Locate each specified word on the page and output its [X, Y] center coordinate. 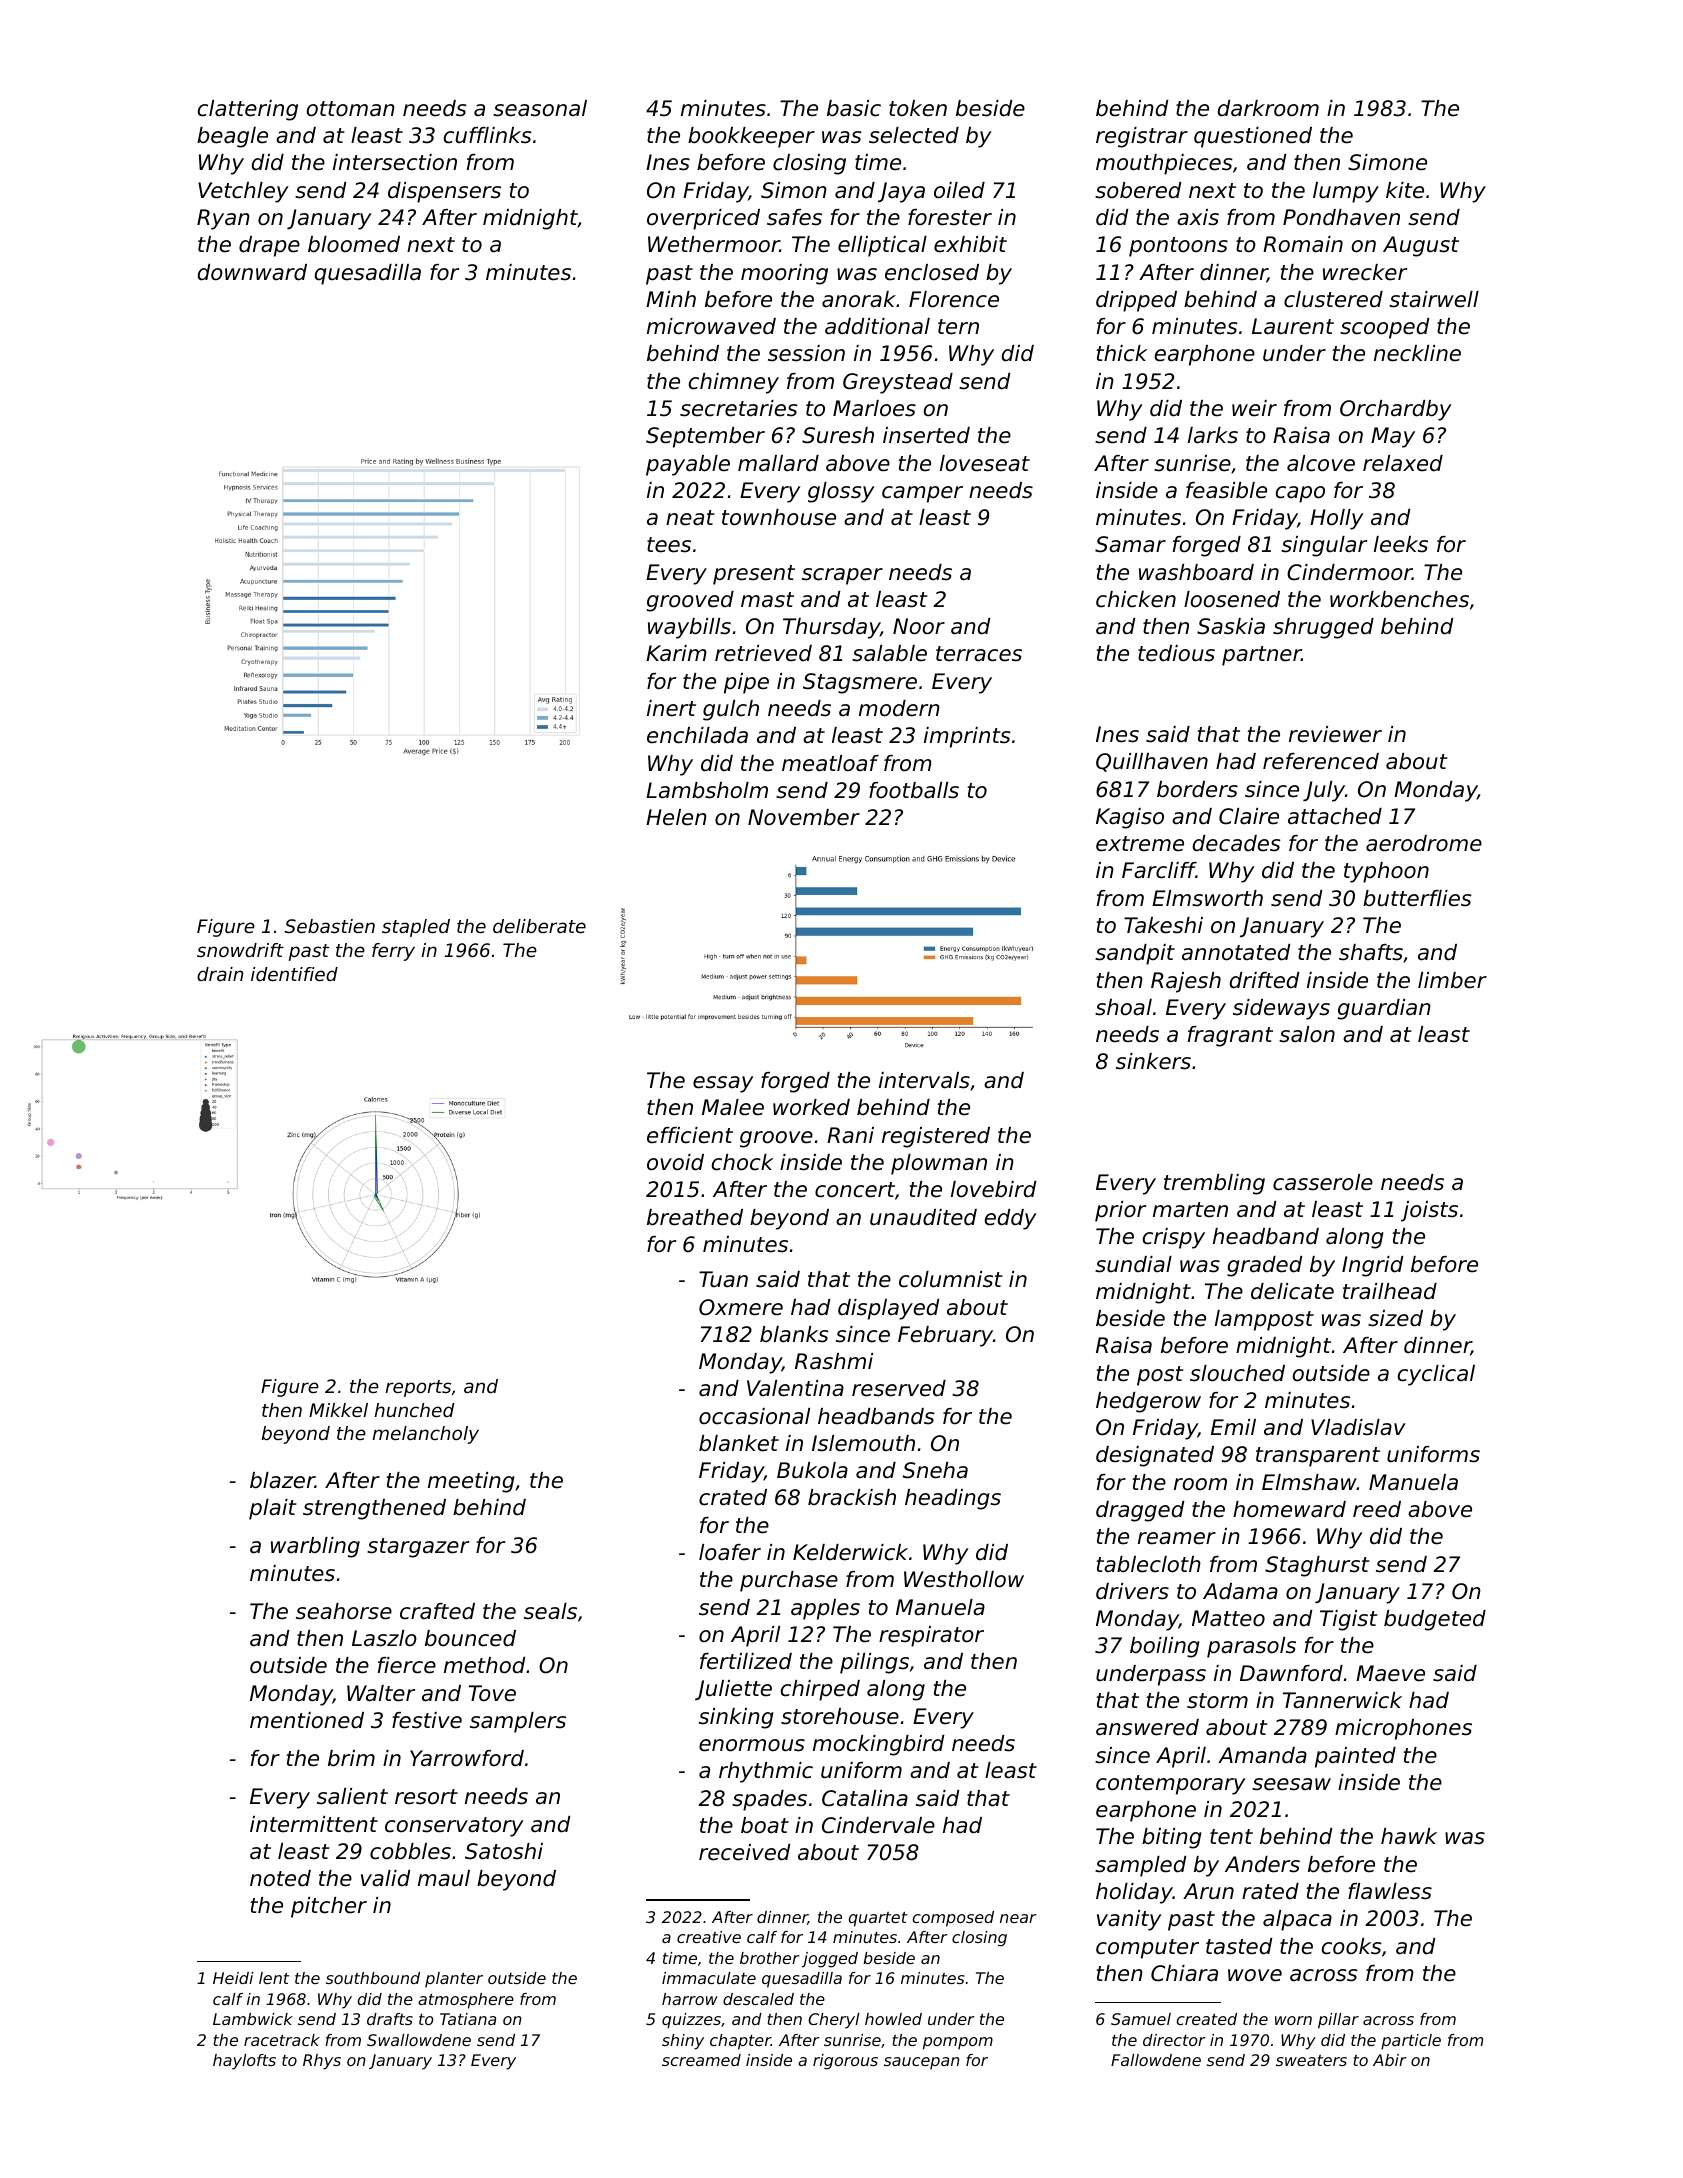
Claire [1249, 816]
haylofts [244, 2062]
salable [889, 653]
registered [936, 1137]
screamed [701, 2060]
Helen [676, 817]
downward [252, 272]
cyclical [1436, 1375]
